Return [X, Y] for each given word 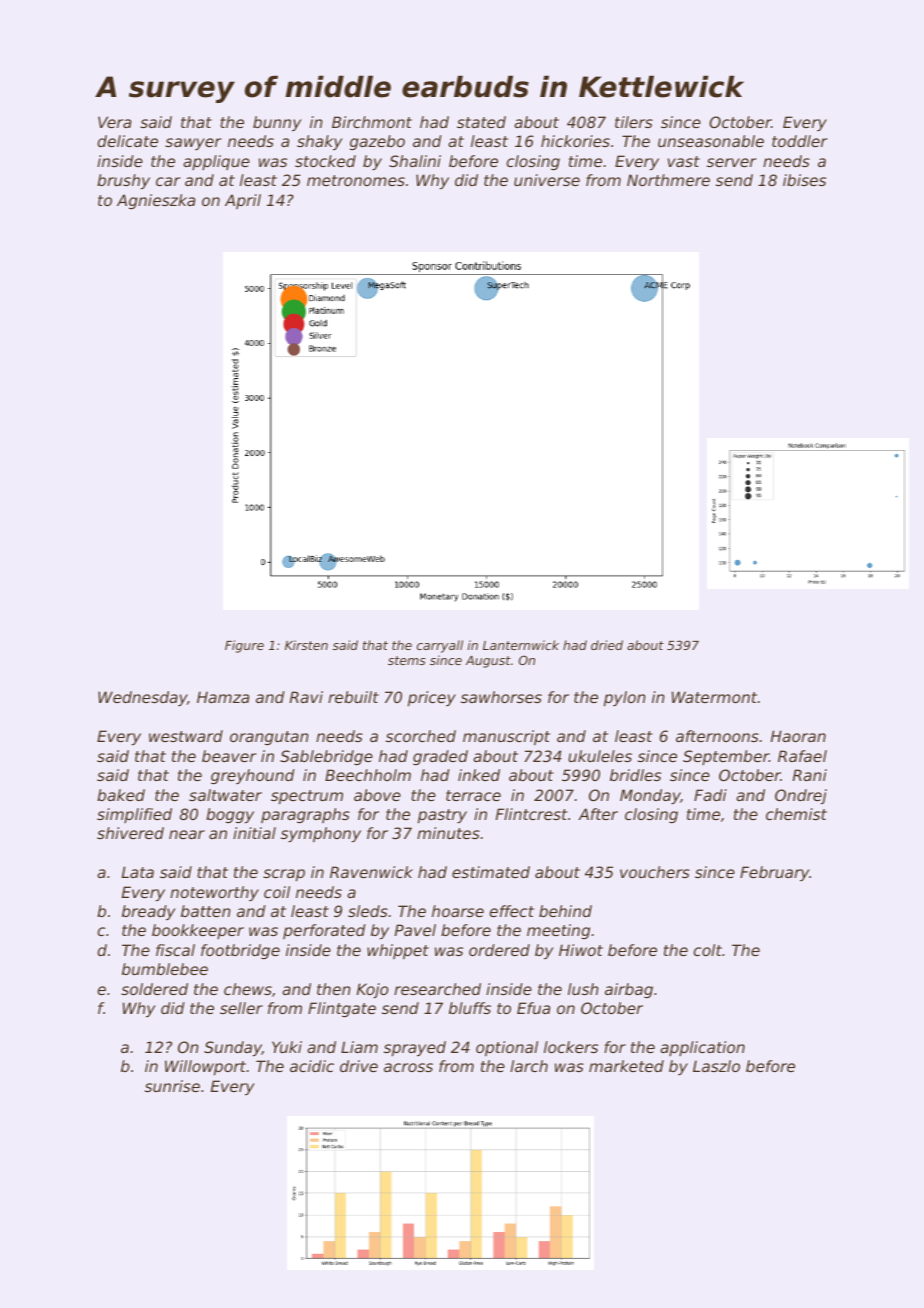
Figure [244, 646]
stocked [325, 161]
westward [186, 736]
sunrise [172, 1086]
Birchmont [372, 122]
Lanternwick [521, 645]
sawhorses [501, 697]
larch [529, 1066]
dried [607, 645]
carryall [440, 646]
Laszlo [716, 1066]
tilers [634, 122]
